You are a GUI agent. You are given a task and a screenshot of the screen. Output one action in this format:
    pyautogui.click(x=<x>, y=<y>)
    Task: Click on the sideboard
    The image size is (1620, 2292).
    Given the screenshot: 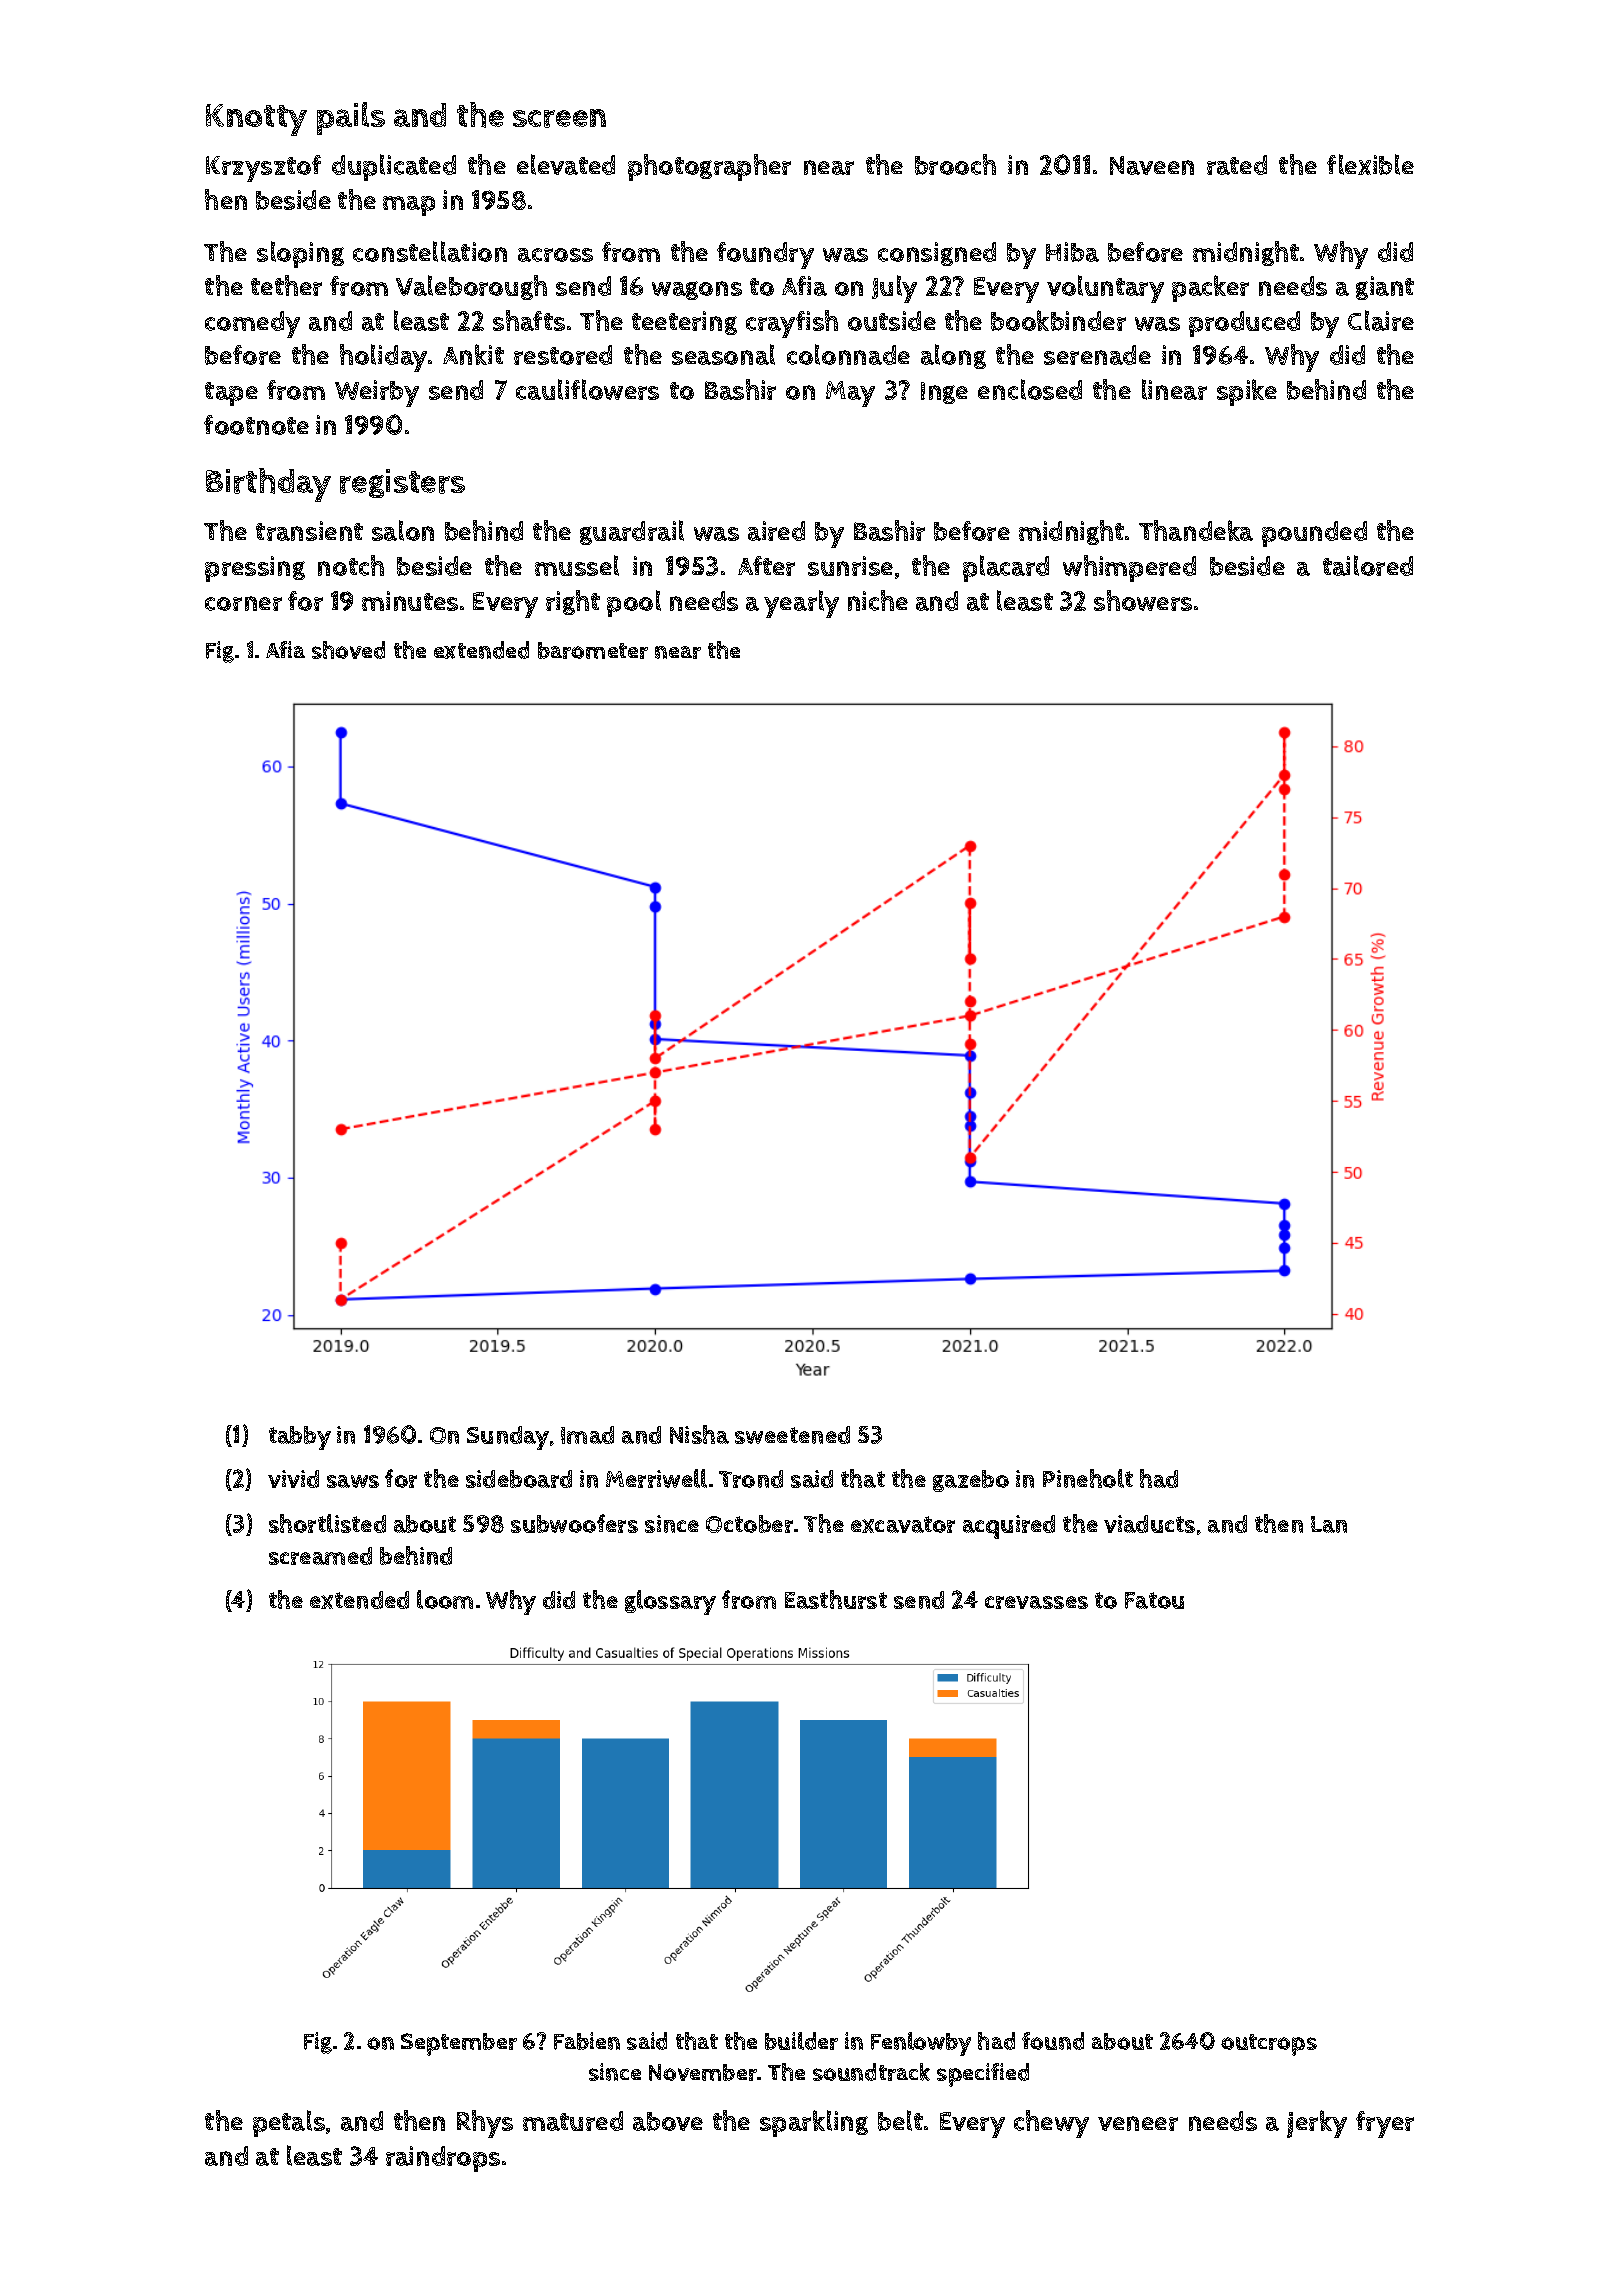 What is the action you would take?
    pyautogui.click(x=519, y=1479)
